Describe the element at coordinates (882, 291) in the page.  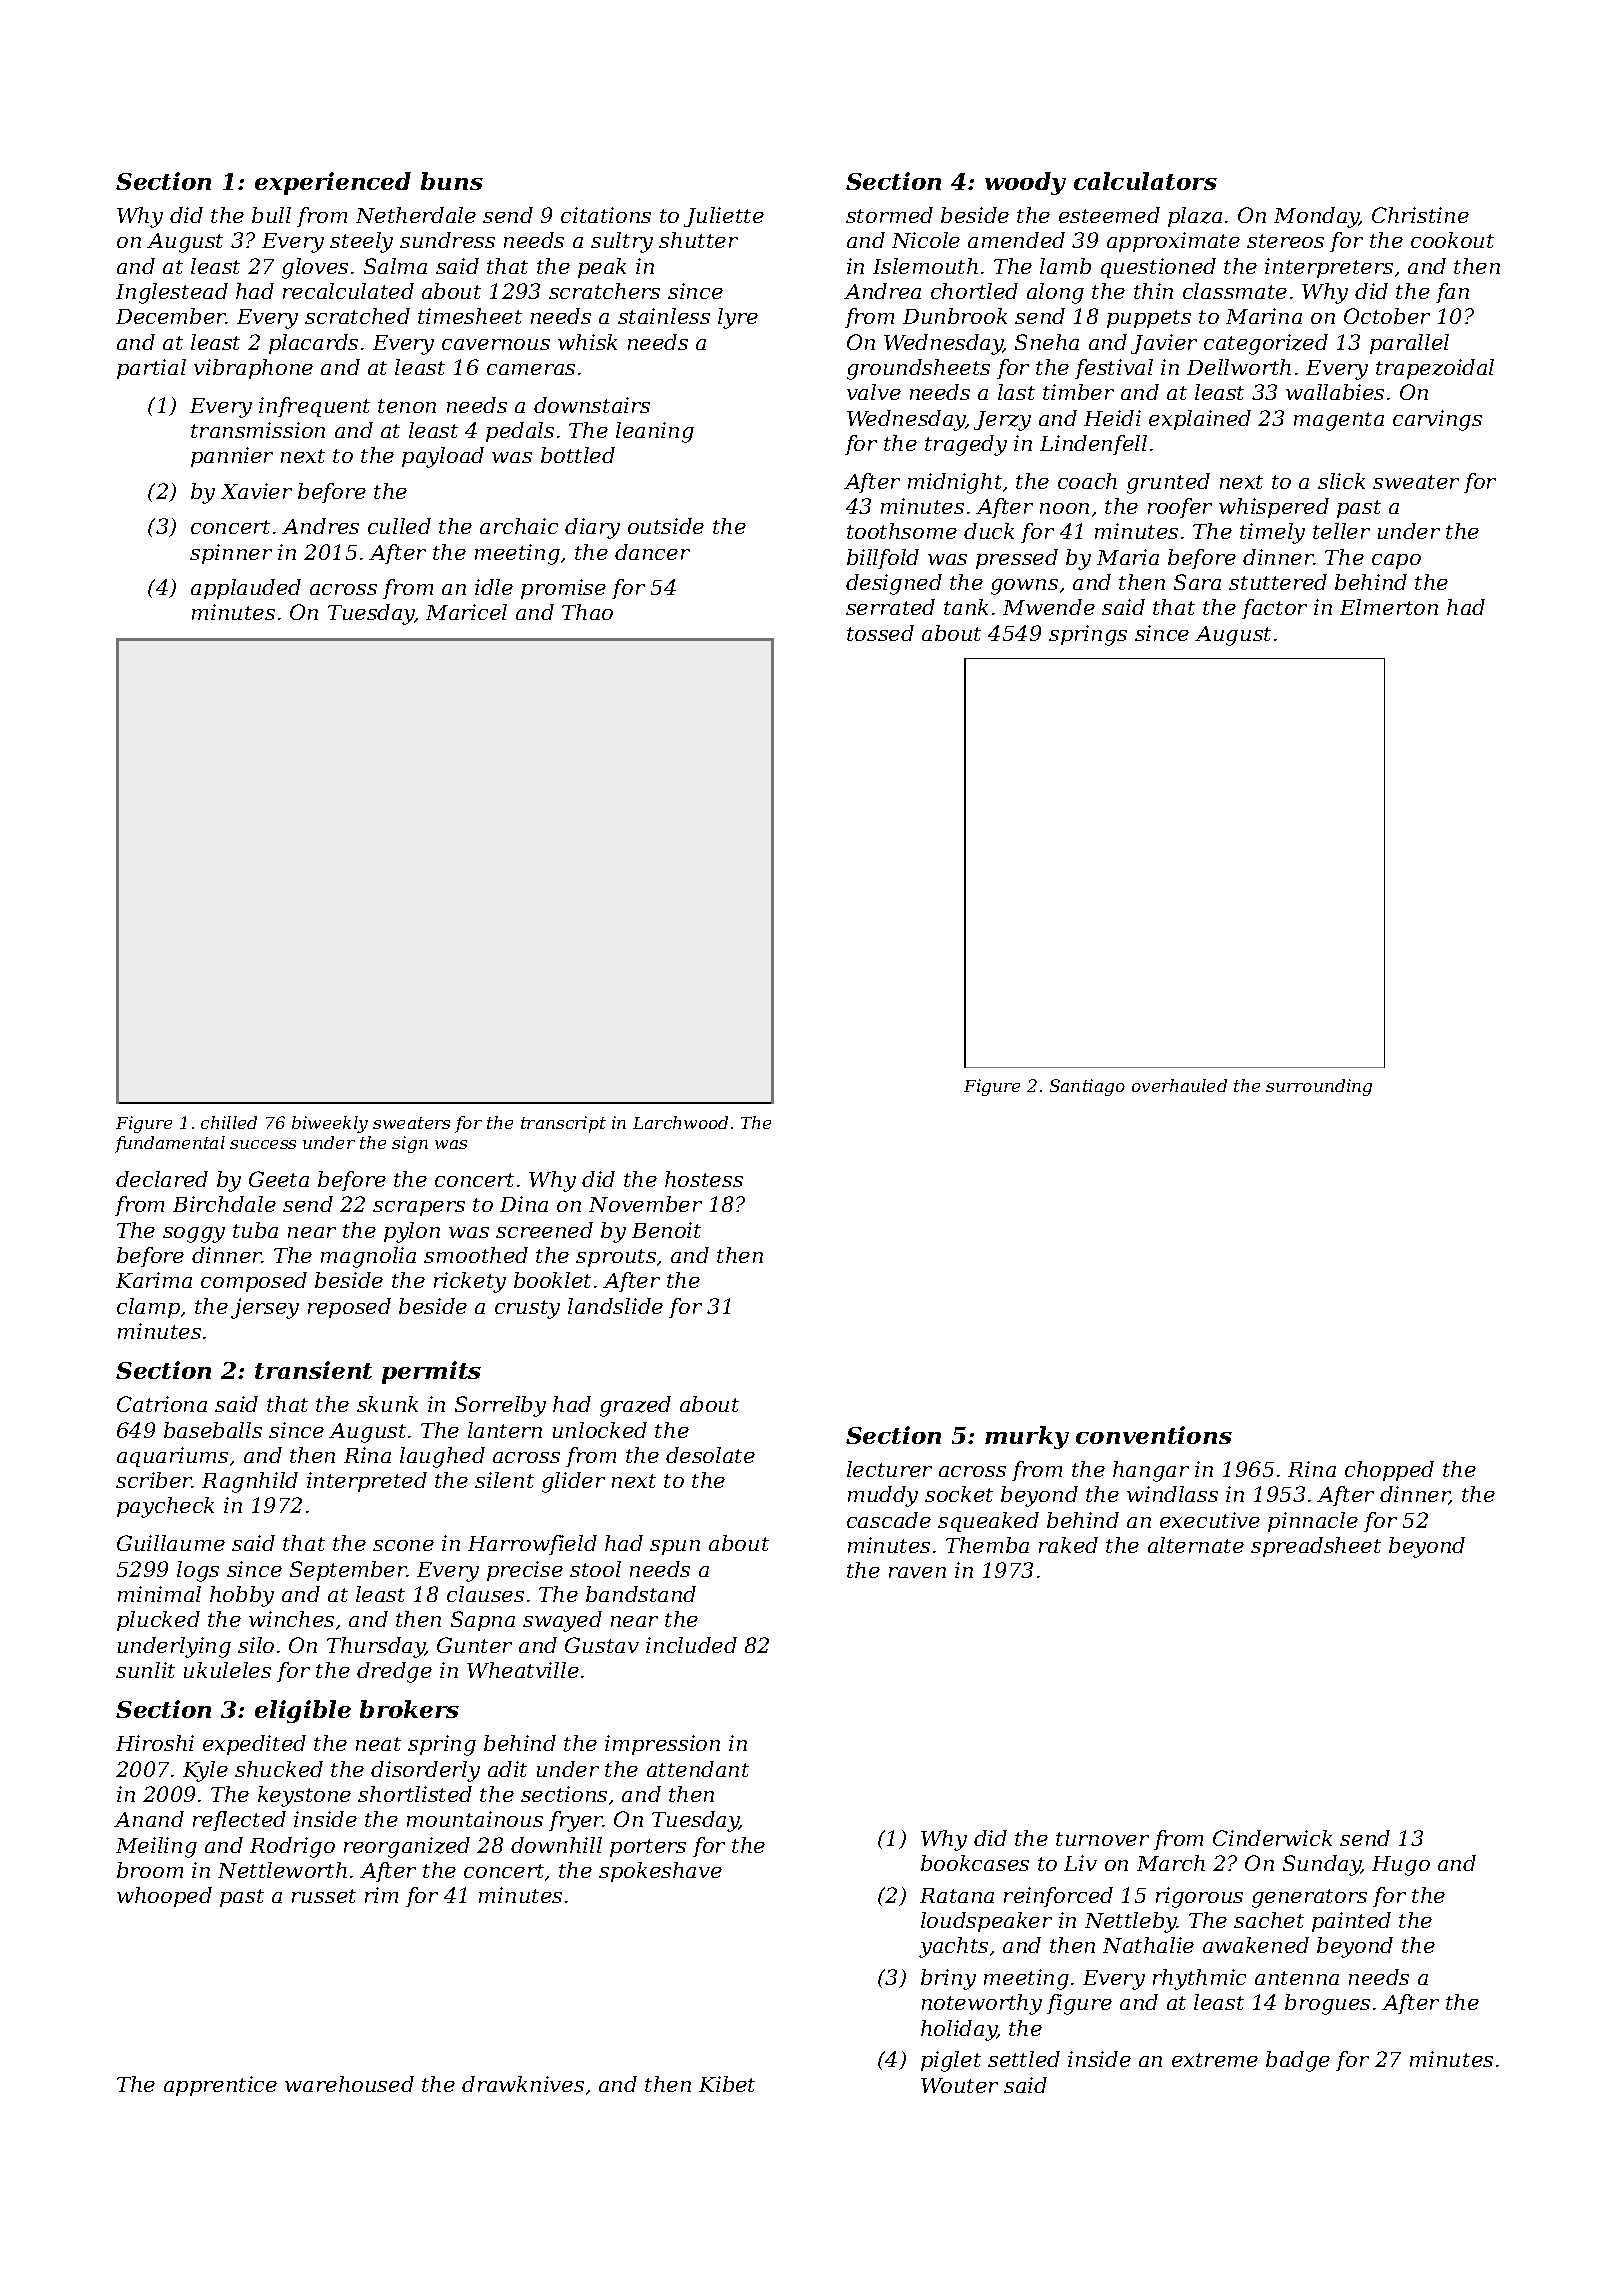
I see `Andrea` at that location.
